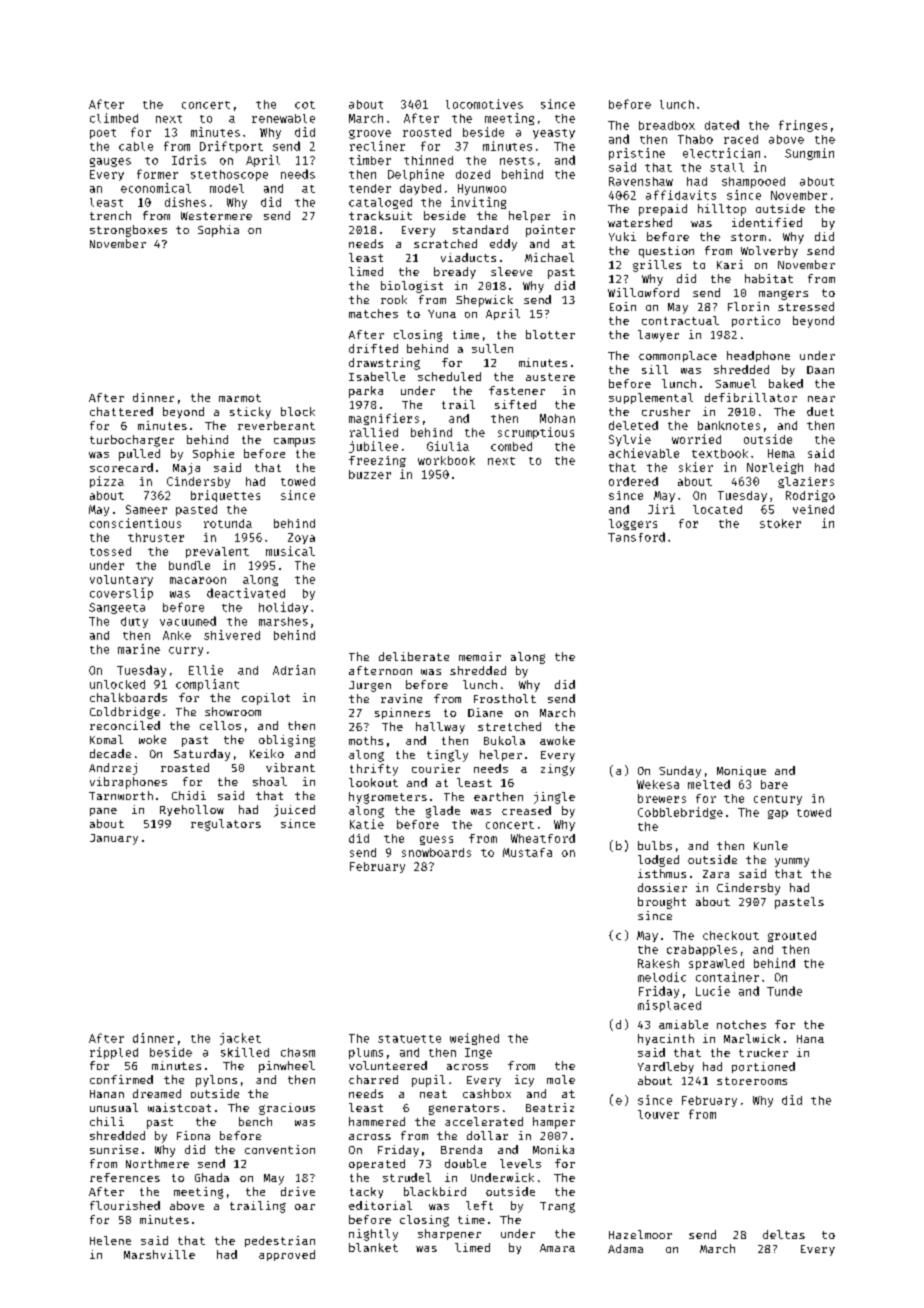 This page has height=1308, width=924. Describe the element at coordinates (436, 852) in the page. I see `snowboards` at that location.
